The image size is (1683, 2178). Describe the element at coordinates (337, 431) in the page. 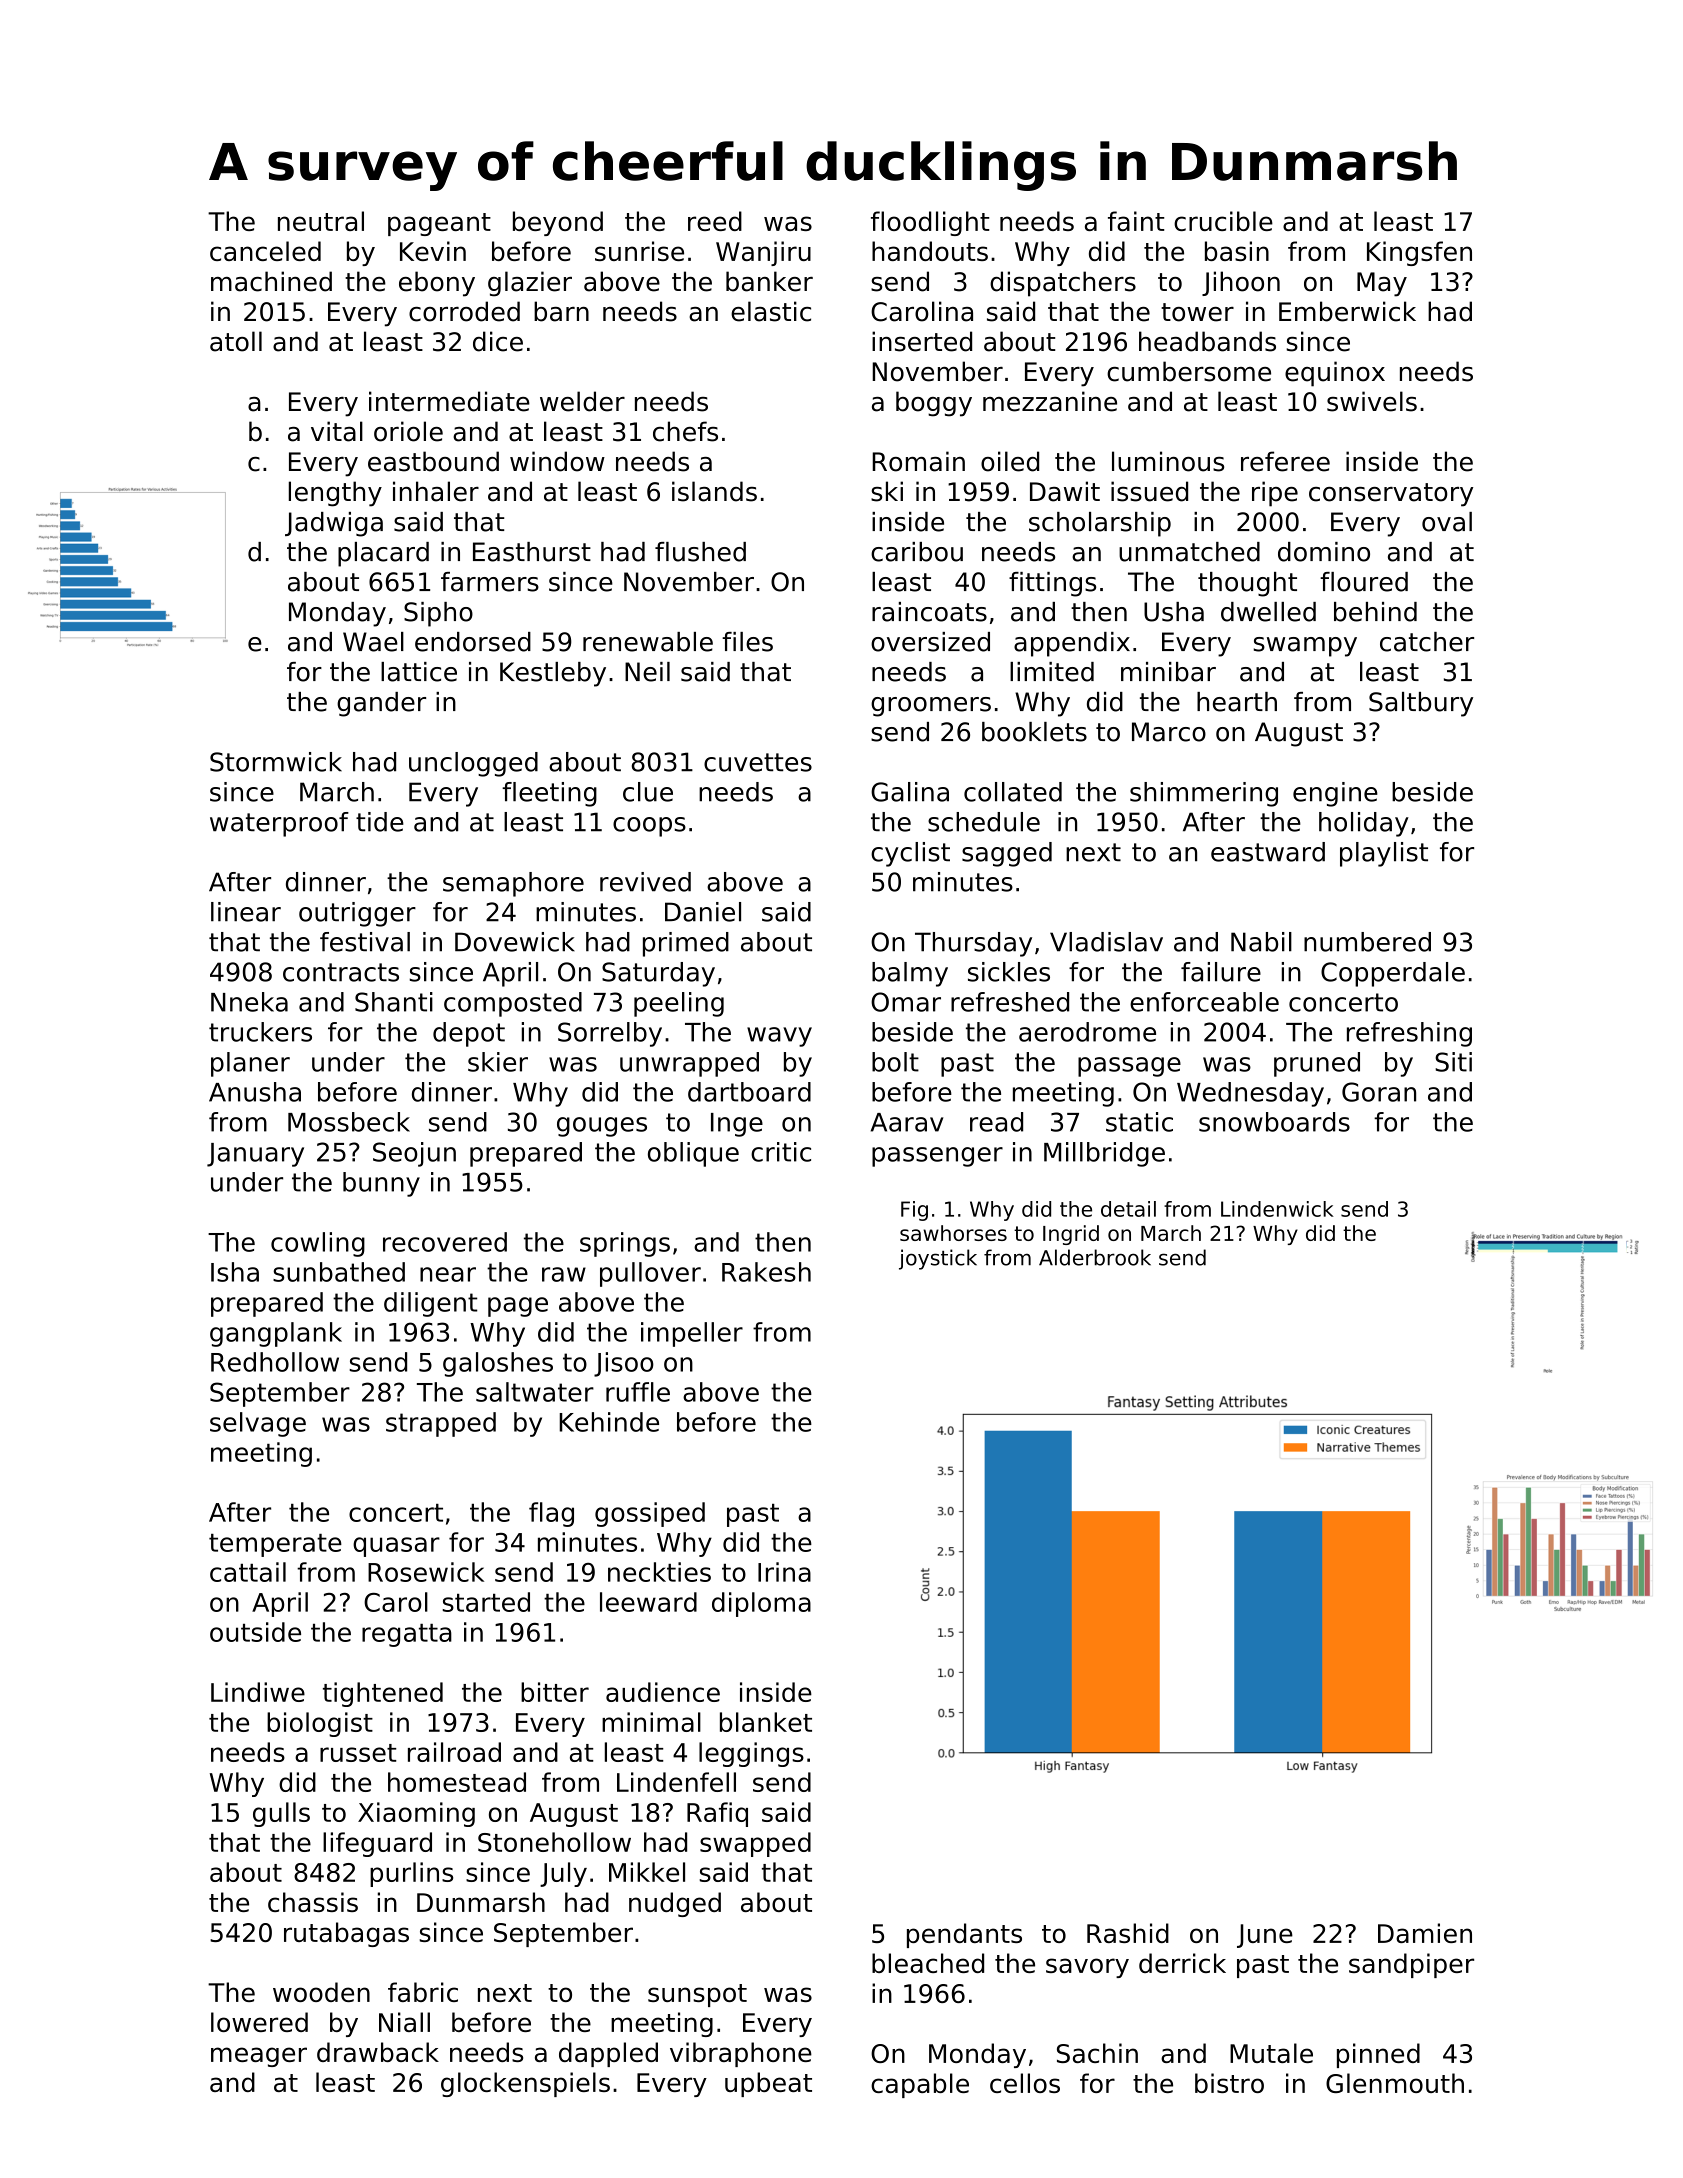

I see `vital` at that location.
